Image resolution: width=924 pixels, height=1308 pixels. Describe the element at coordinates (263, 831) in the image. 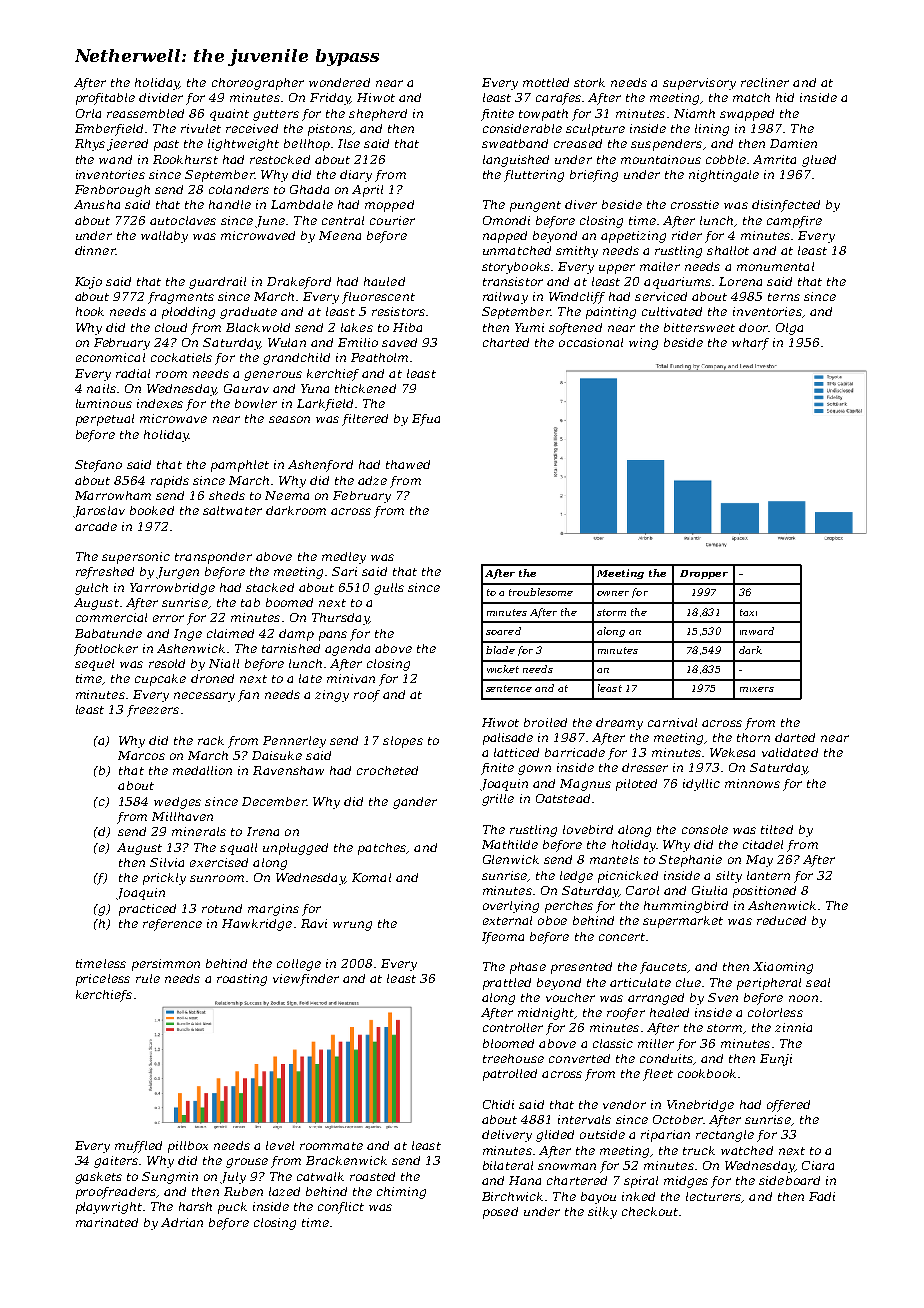

I see `Irena` at that location.
